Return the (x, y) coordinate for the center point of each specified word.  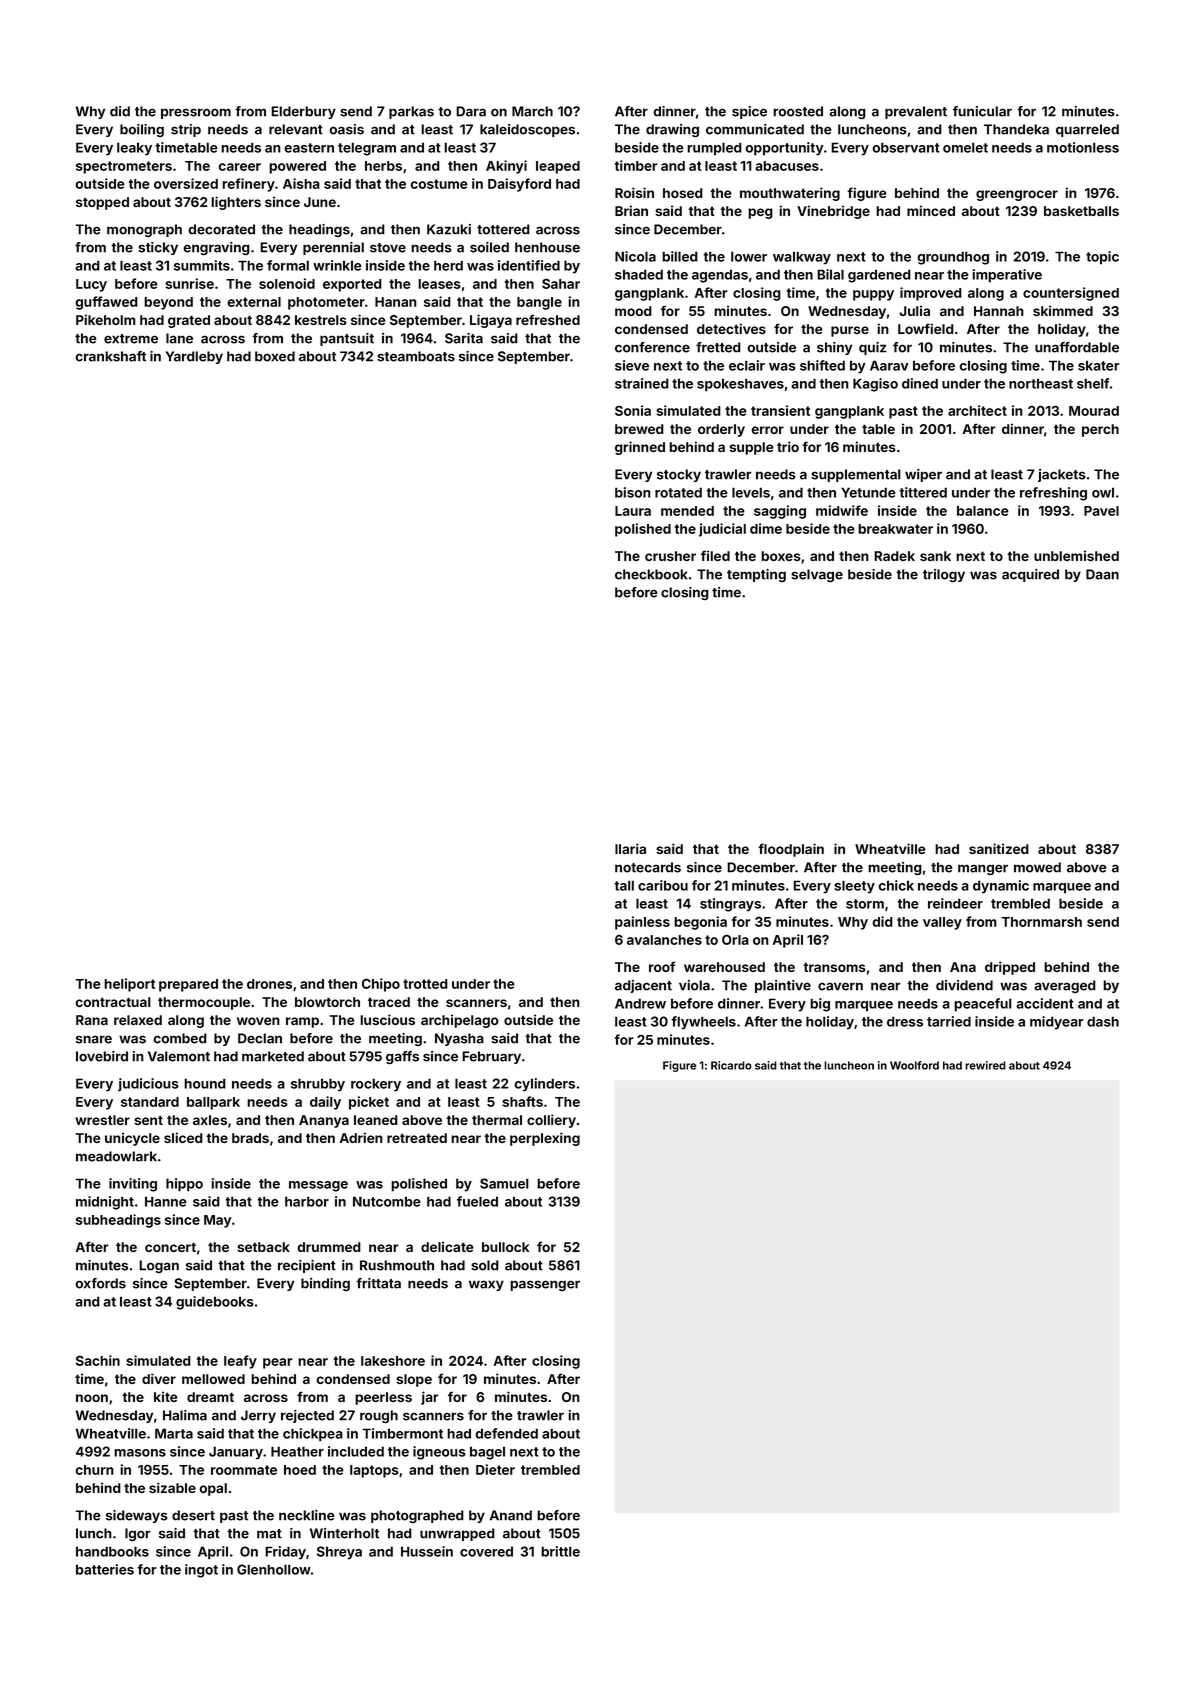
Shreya (339, 1552)
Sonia (633, 410)
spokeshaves (740, 385)
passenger (545, 1285)
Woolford (914, 1065)
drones (269, 984)
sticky (158, 248)
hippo (184, 1185)
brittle (560, 1551)
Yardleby (194, 357)
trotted (425, 984)
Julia (914, 310)
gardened (879, 276)
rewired (985, 1065)
